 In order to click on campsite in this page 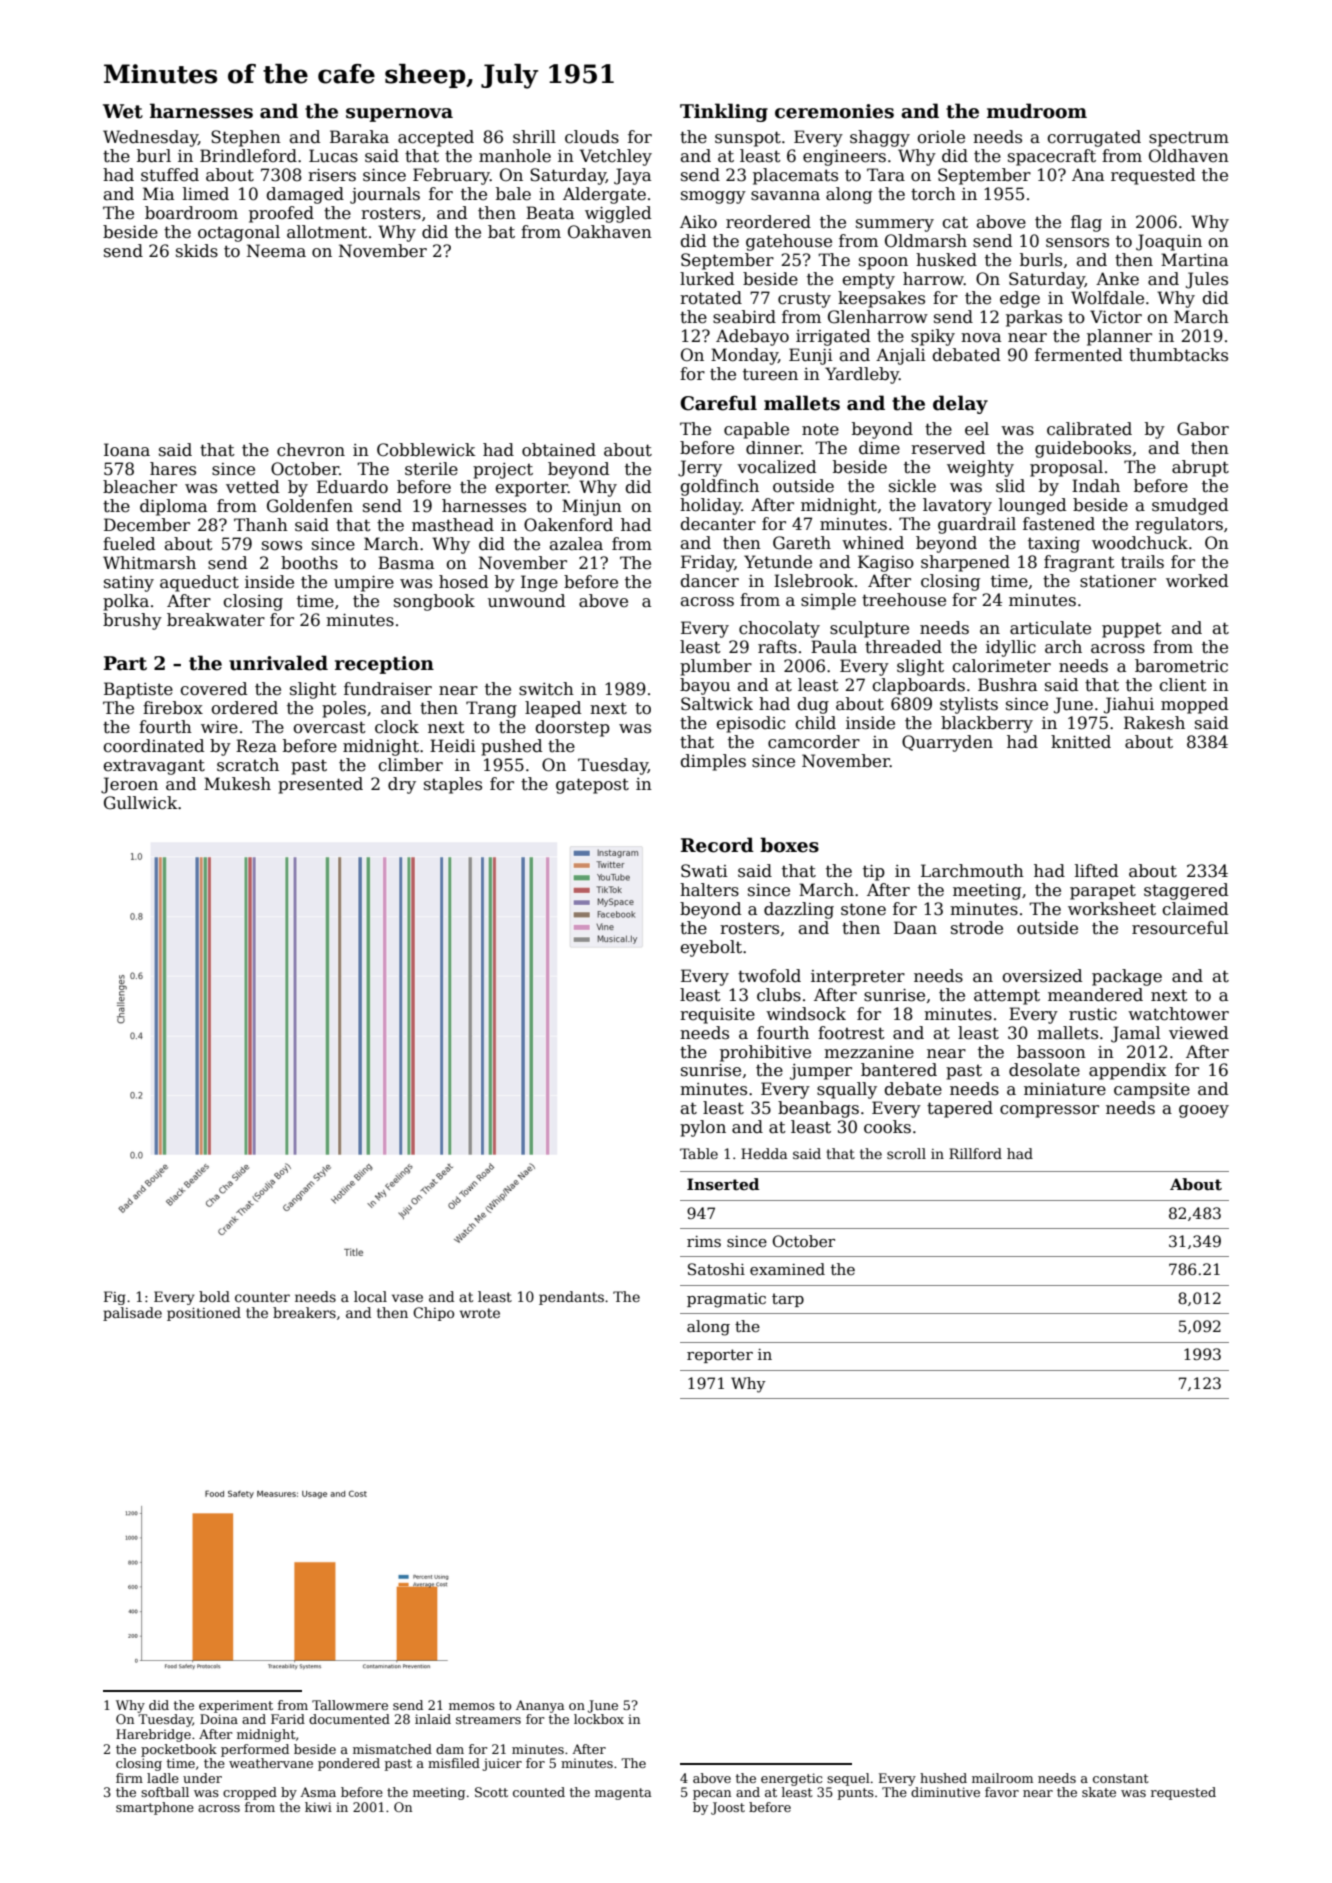, I will do `click(1152, 1091)`.
